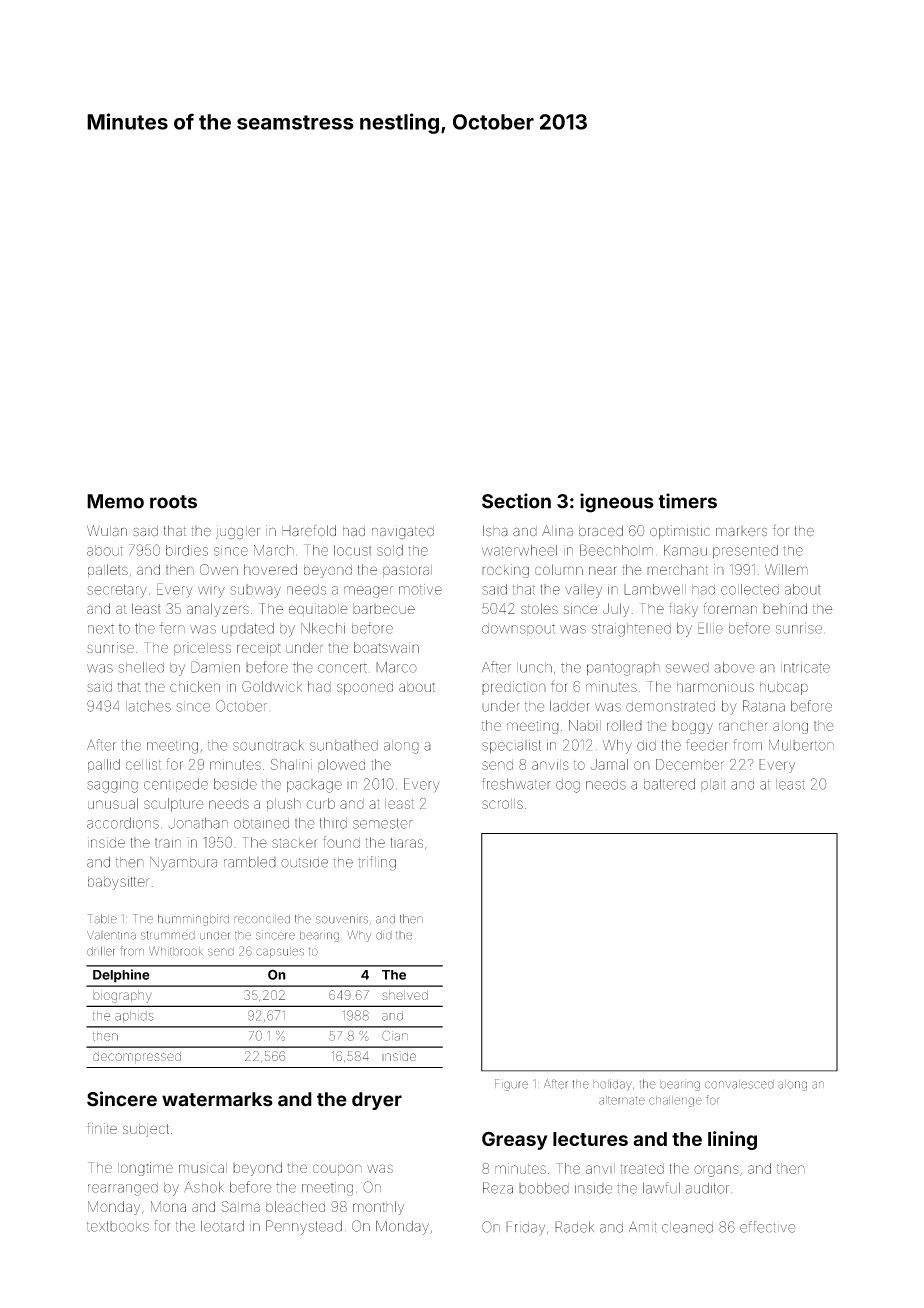 The height and width of the screenshot is (1308, 924). Describe the element at coordinates (187, 550) in the screenshot. I see `birdies` at that location.
